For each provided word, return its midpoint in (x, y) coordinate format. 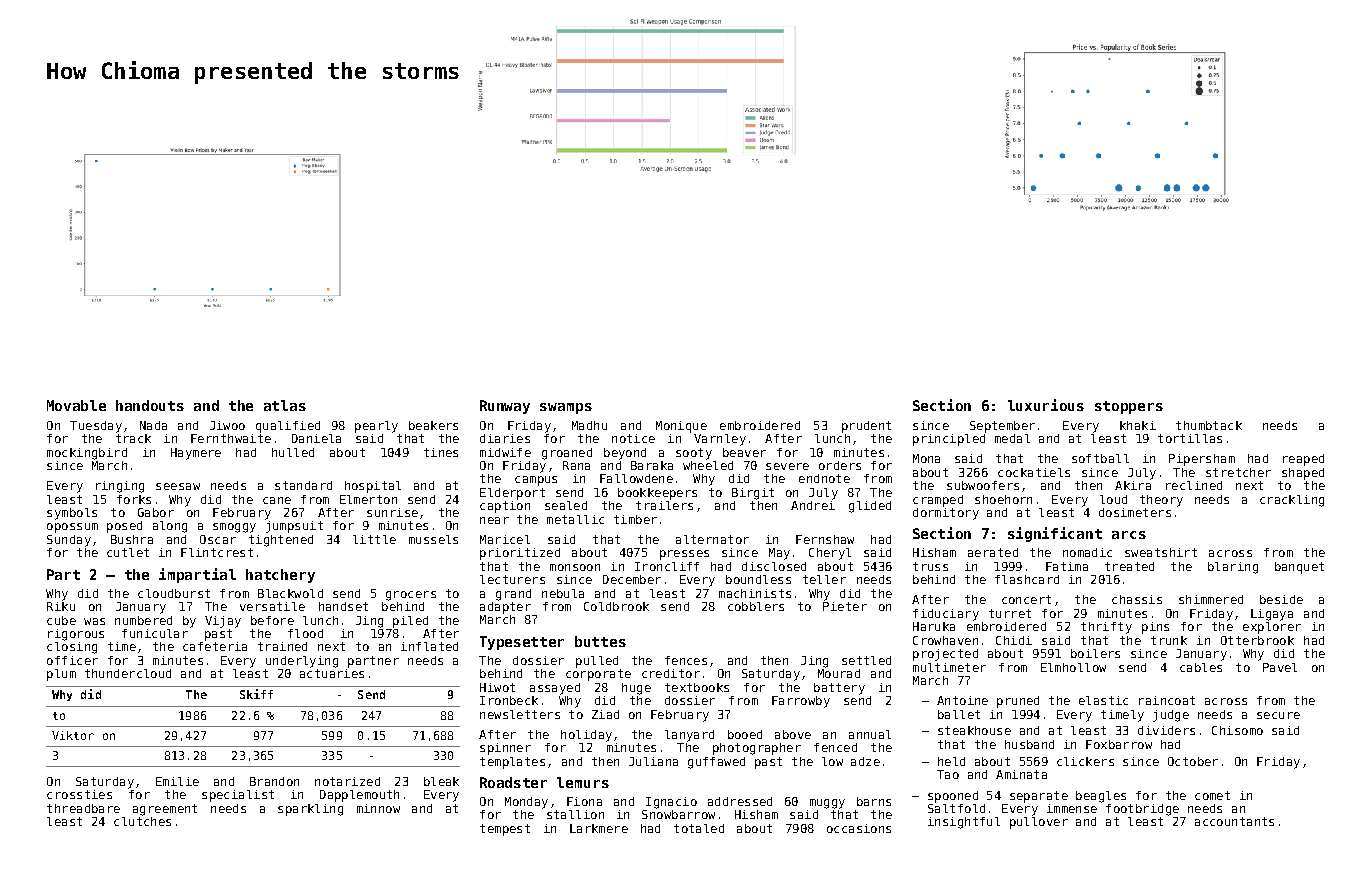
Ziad (605, 714)
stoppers (1129, 407)
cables (1201, 667)
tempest (505, 830)
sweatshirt (1161, 552)
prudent (866, 427)
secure (1278, 715)
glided (870, 507)
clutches (142, 821)
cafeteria (215, 646)
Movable (76, 405)
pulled (597, 662)
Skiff (256, 694)
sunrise (392, 512)
